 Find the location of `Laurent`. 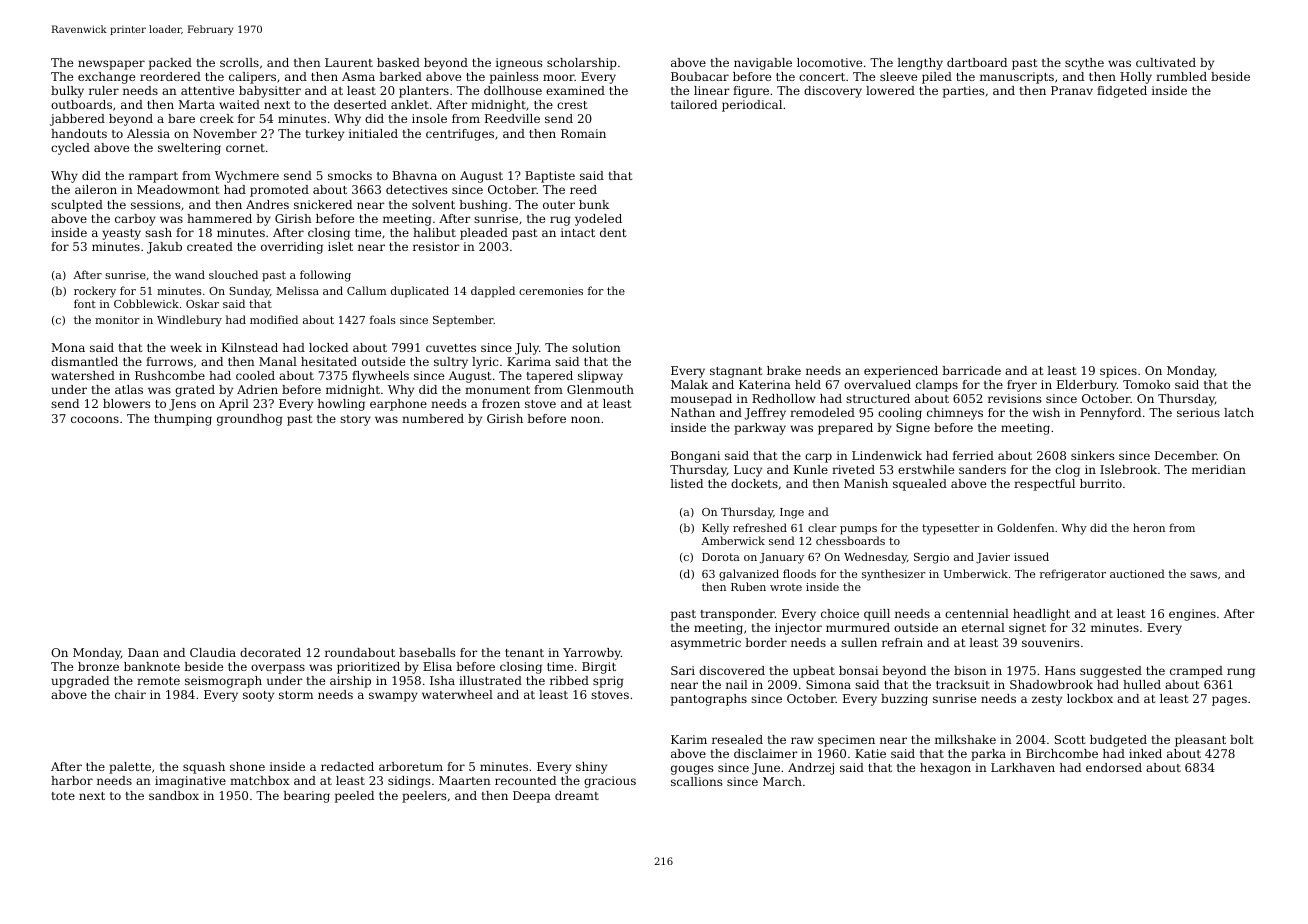

Laurent is located at coordinates (349, 62).
